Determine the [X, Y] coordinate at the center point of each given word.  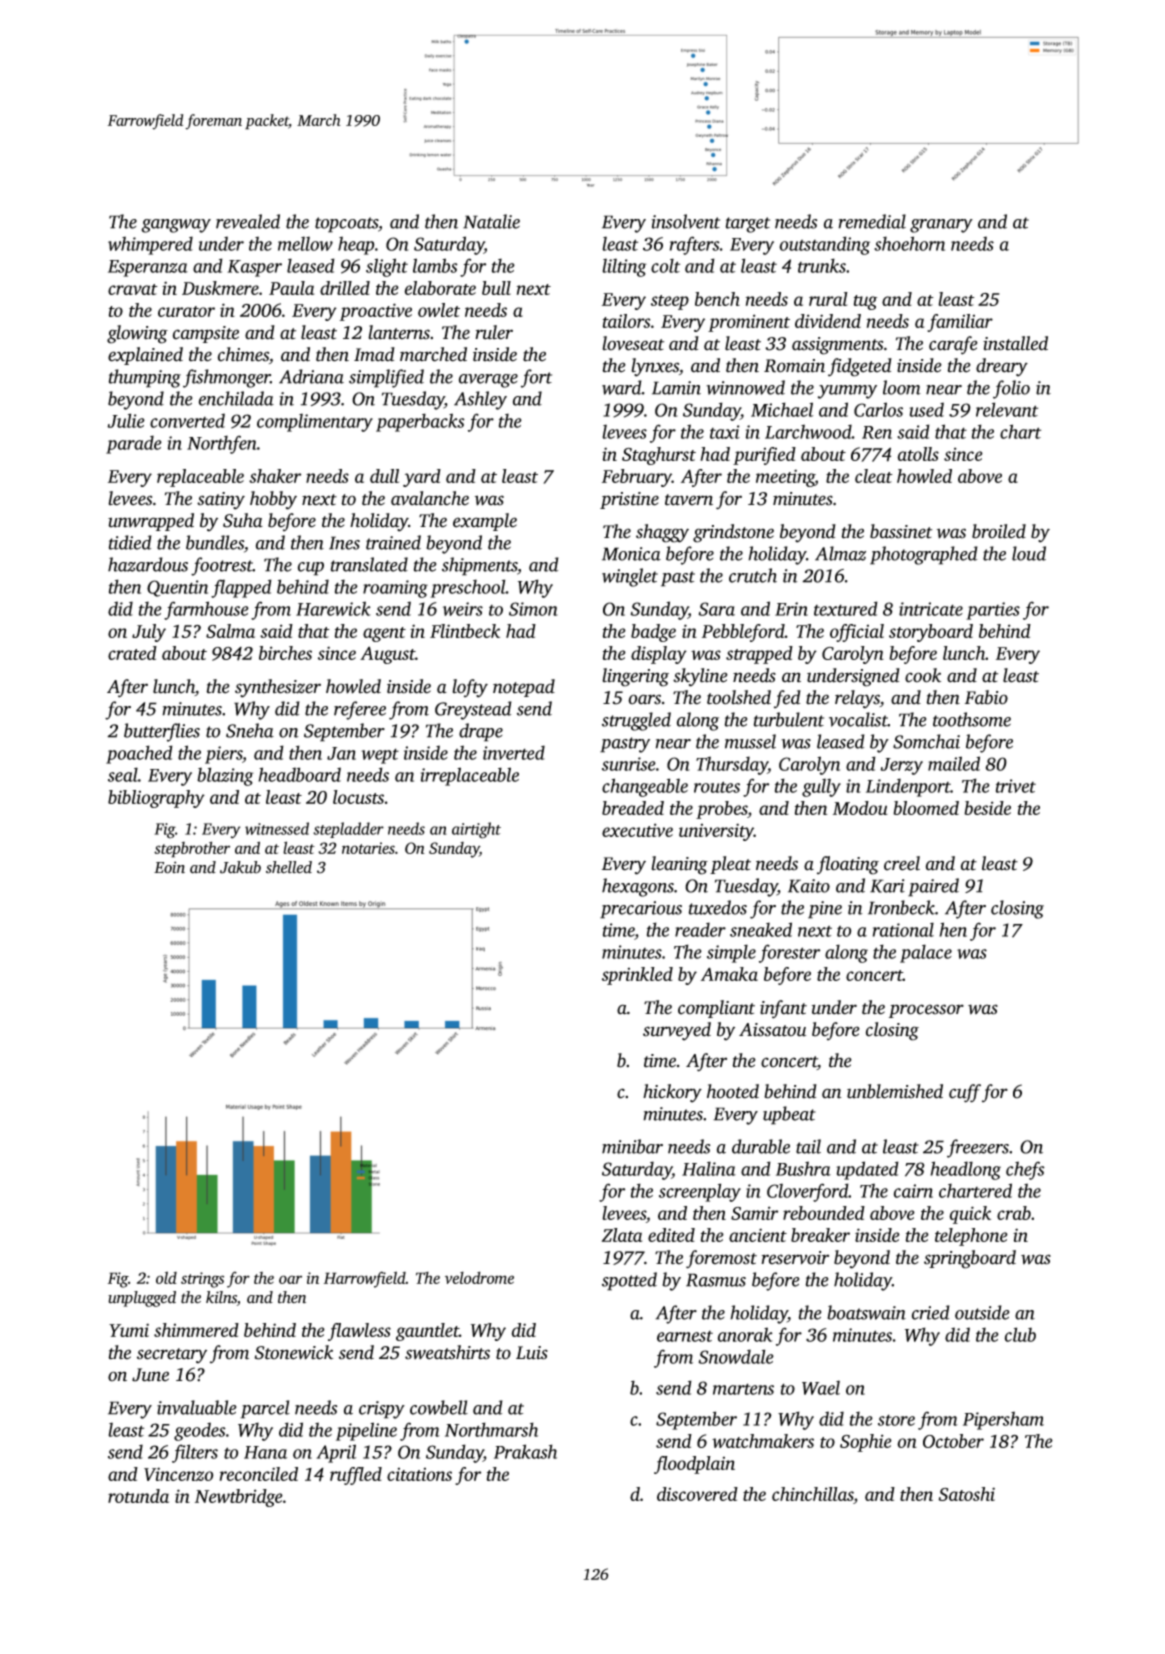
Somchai [926, 741]
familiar [960, 323]
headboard [299, 774]
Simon [533, 609]
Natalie [491, 221]
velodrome [479, 1277]
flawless [359, 1332]
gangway [176, 226]
